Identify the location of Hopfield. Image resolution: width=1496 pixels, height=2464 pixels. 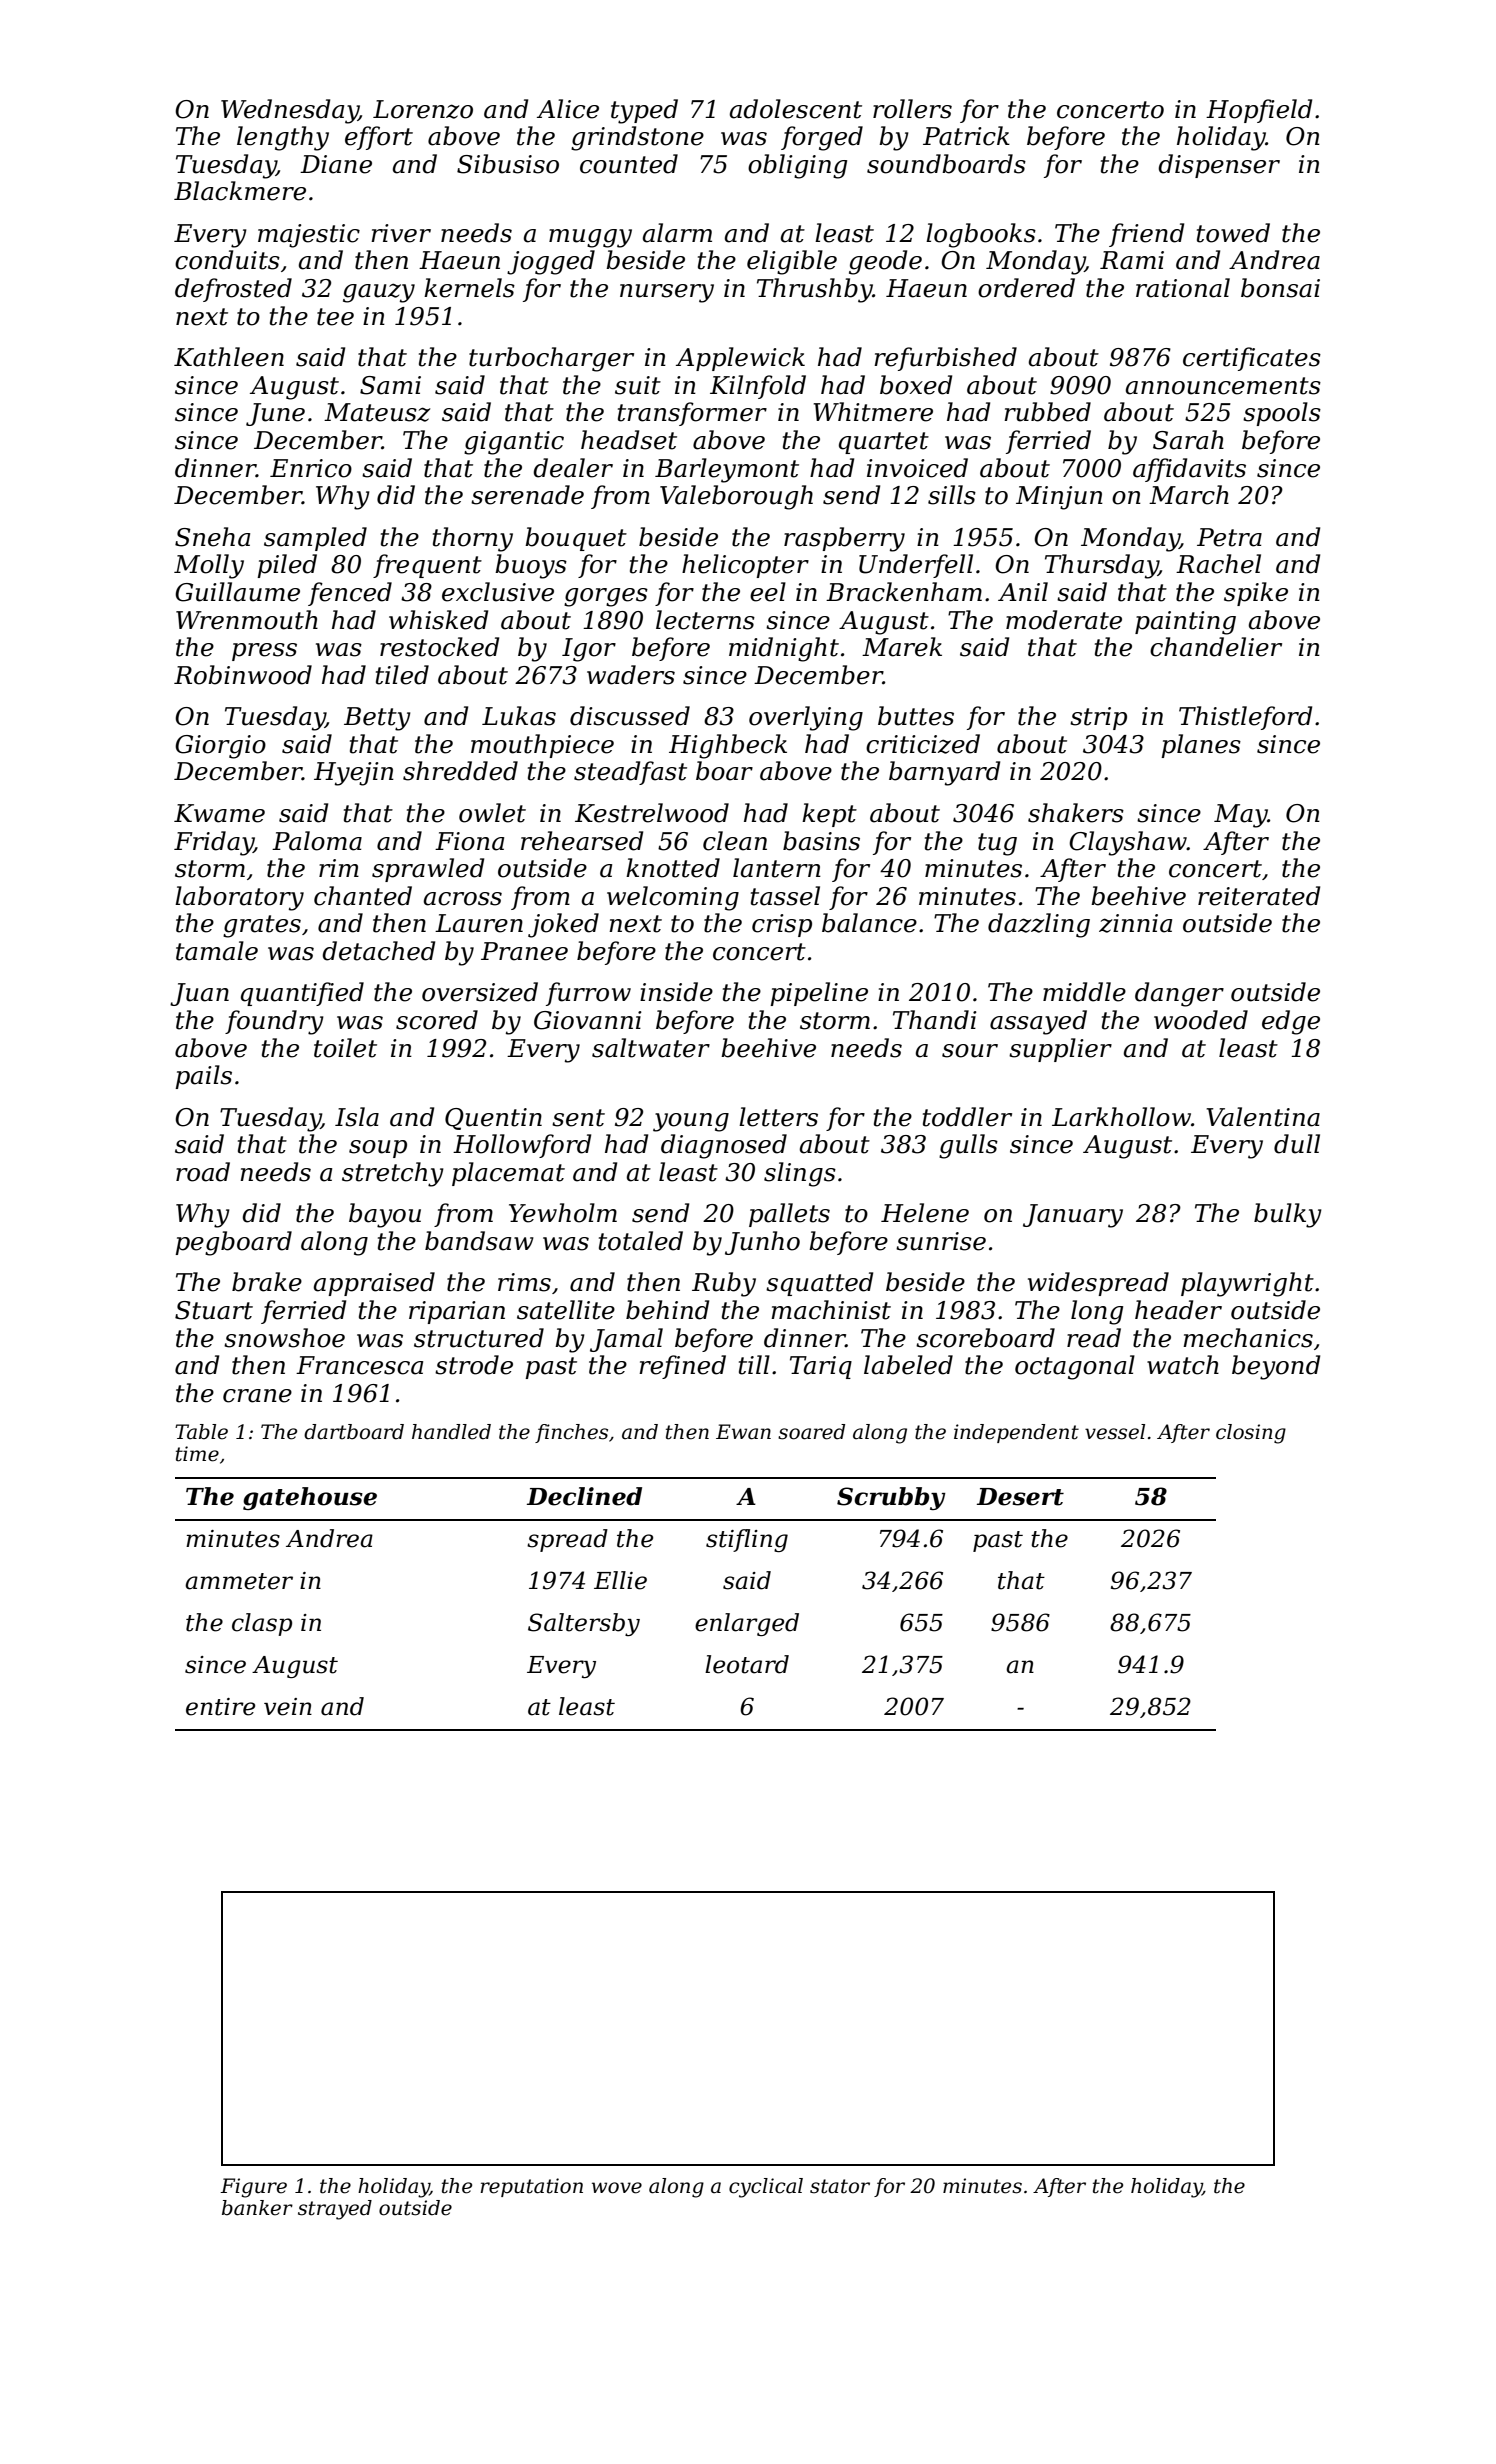
(1259, 111).
